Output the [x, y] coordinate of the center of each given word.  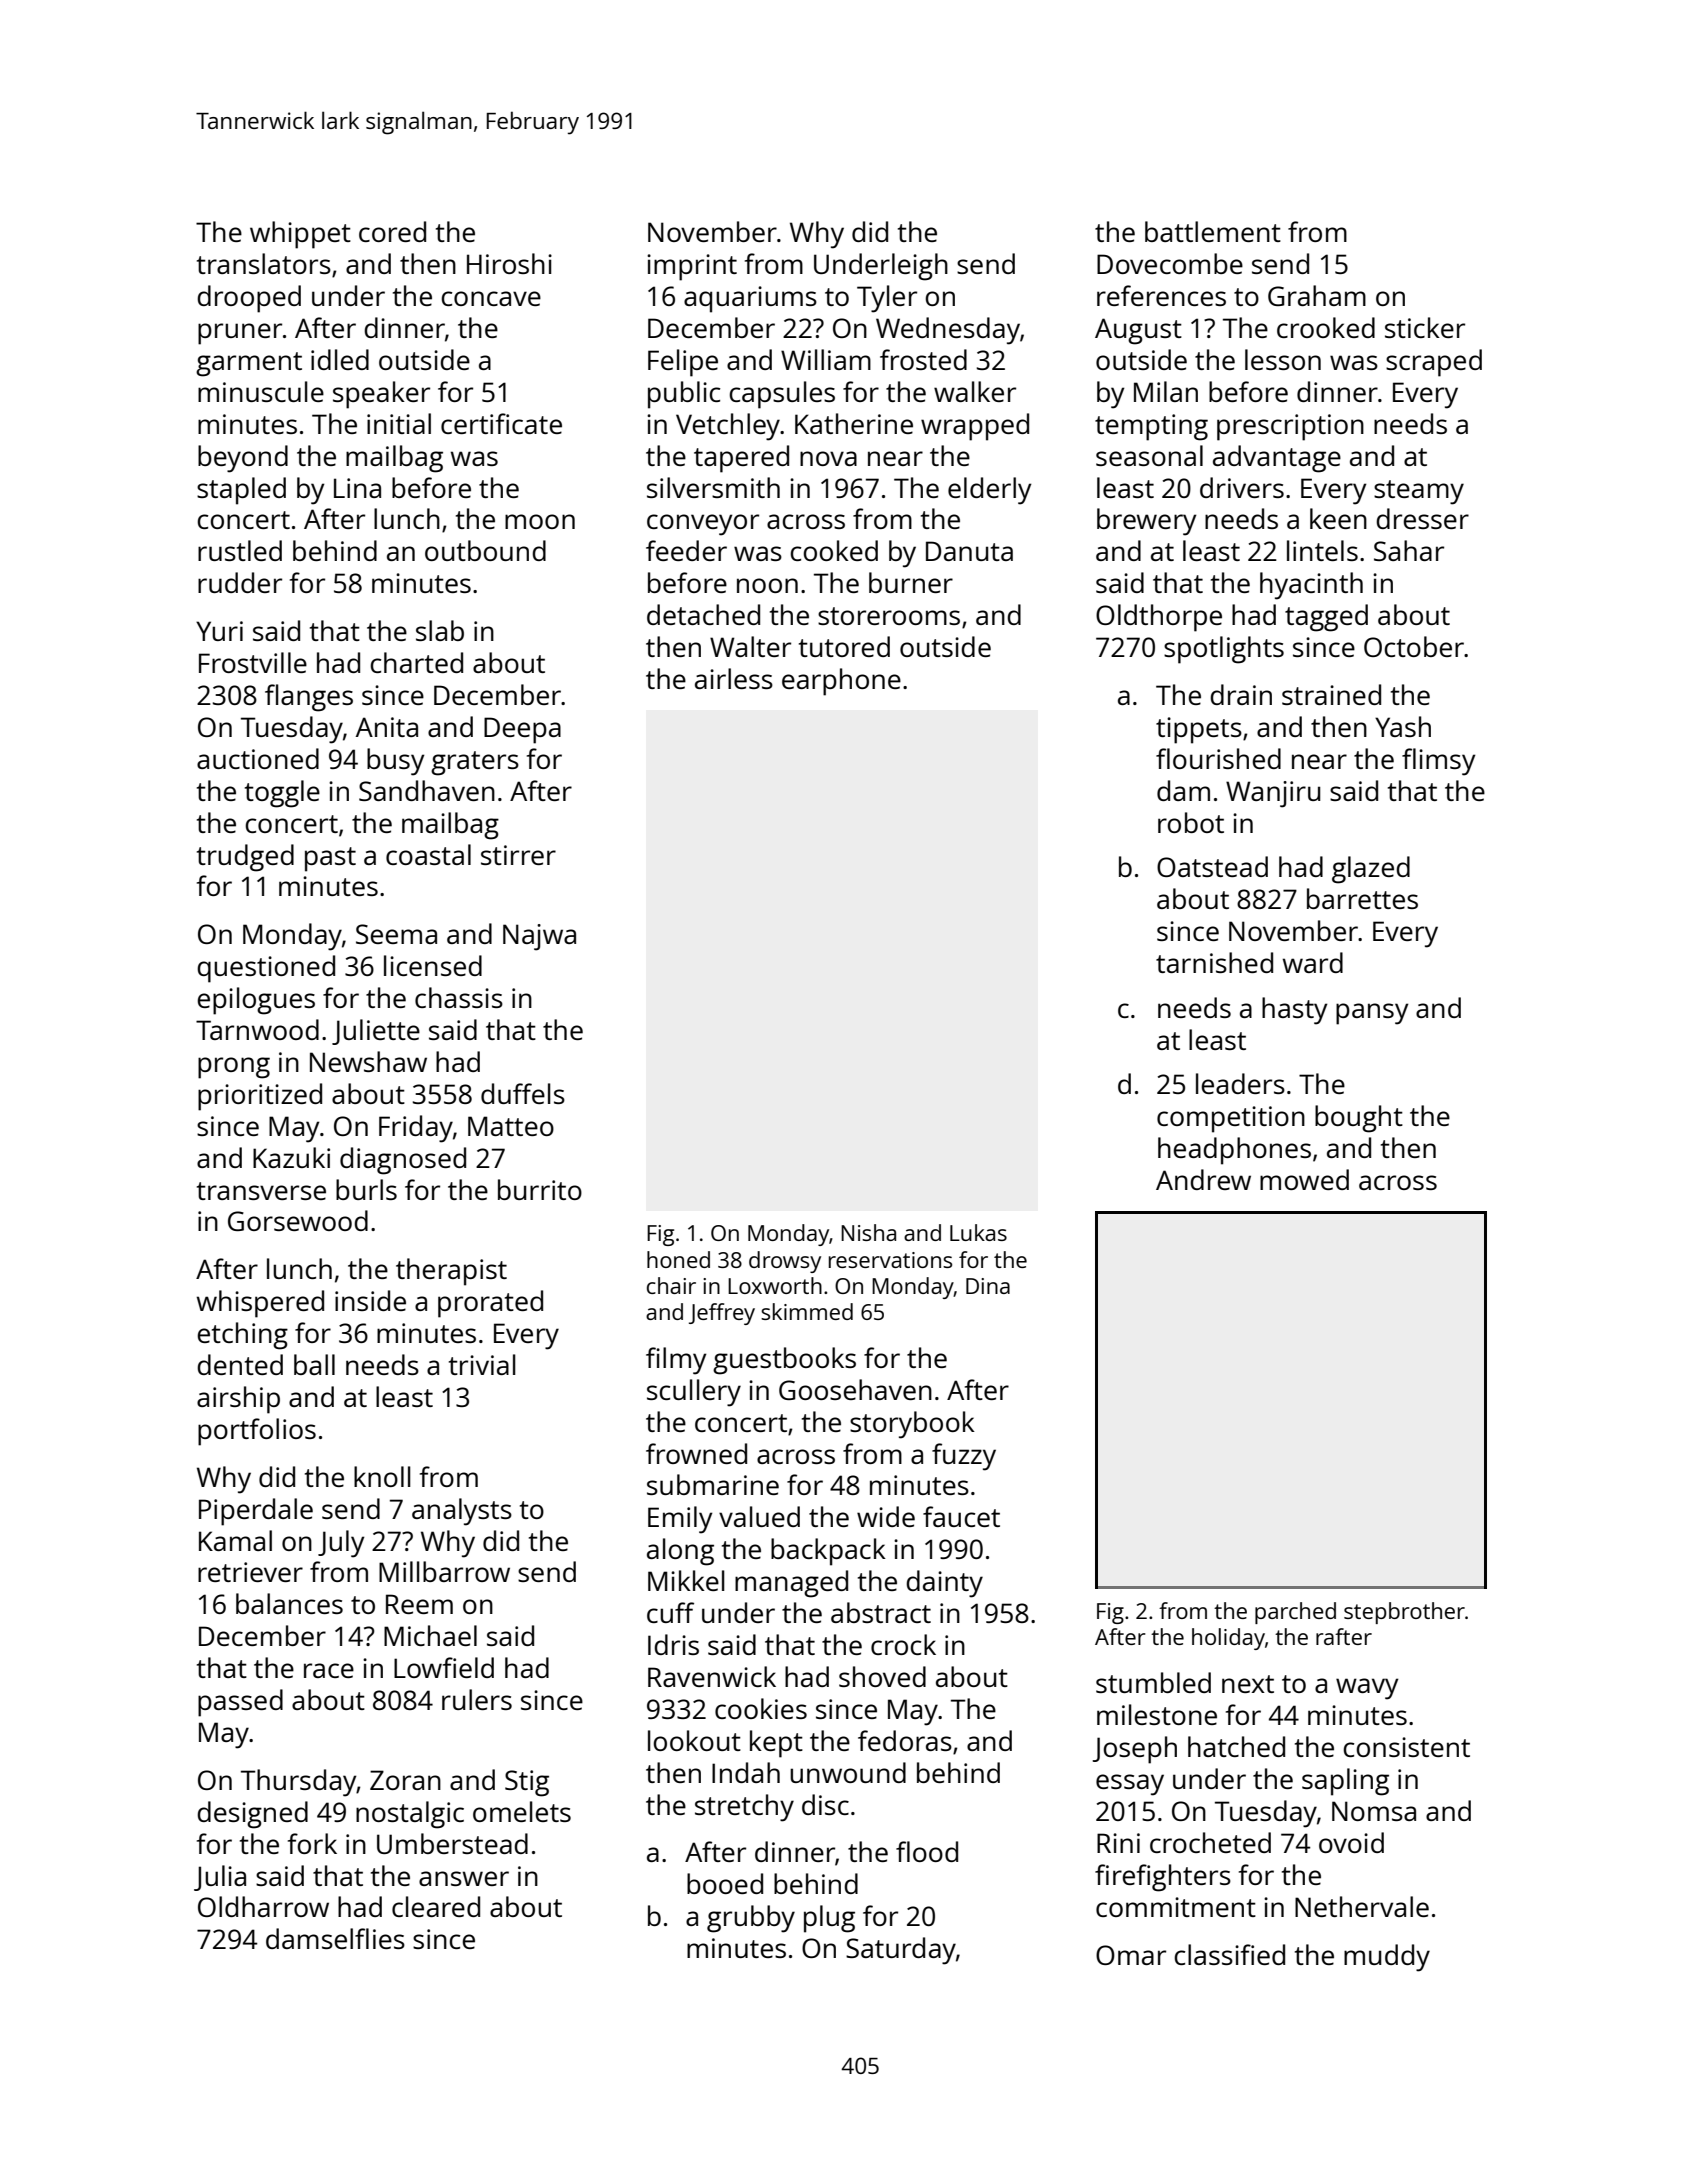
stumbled [1153, 1682]
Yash [1403, 726]
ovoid [1351, 1842]
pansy [1372, 1014]
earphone [841, 682]
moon [540, 521]
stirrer [518, 855]
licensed [433, 965]
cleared [436, 1906]
